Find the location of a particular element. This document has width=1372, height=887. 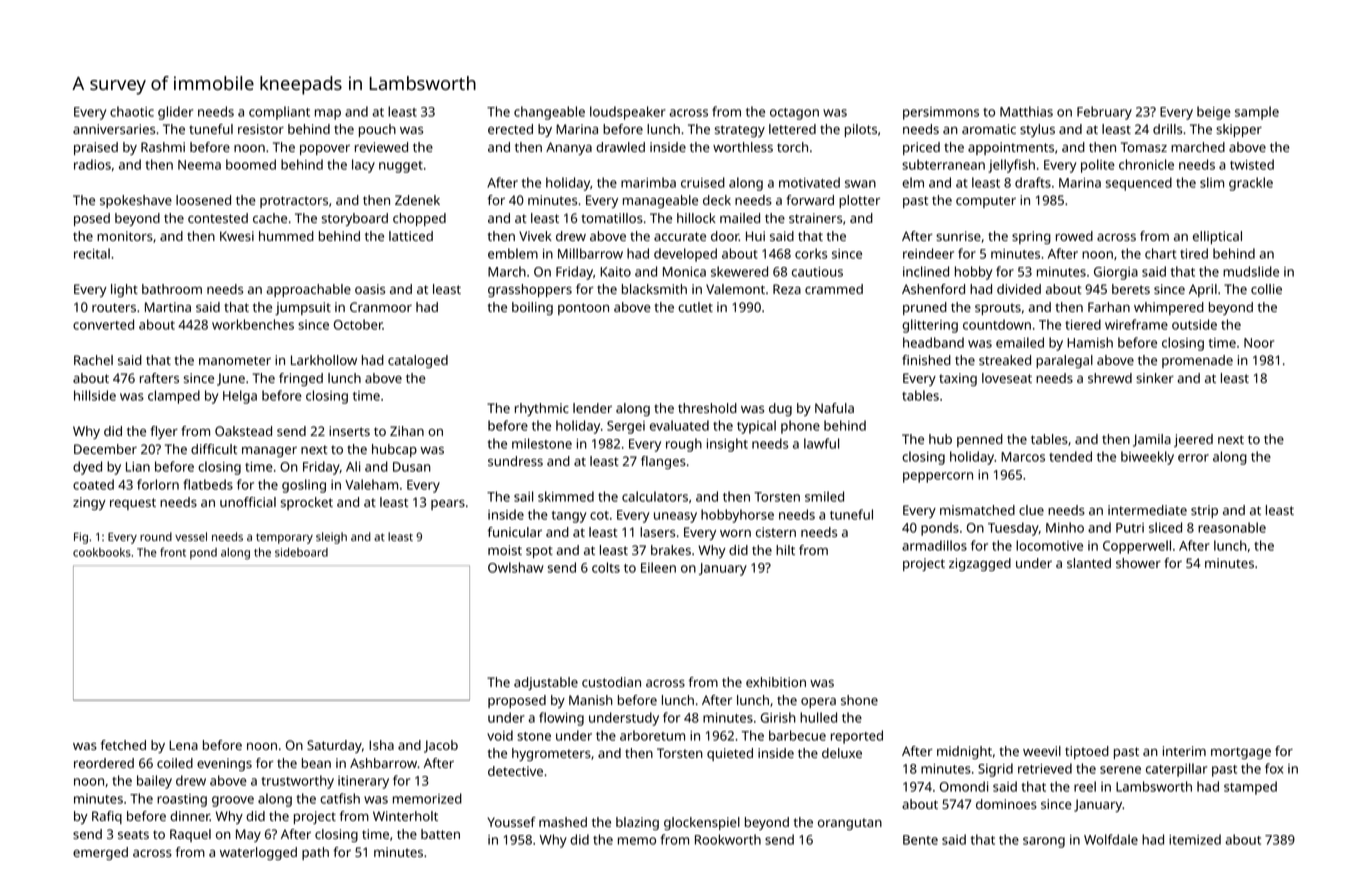

loudspeaker is located at coordinates (628, 113).
